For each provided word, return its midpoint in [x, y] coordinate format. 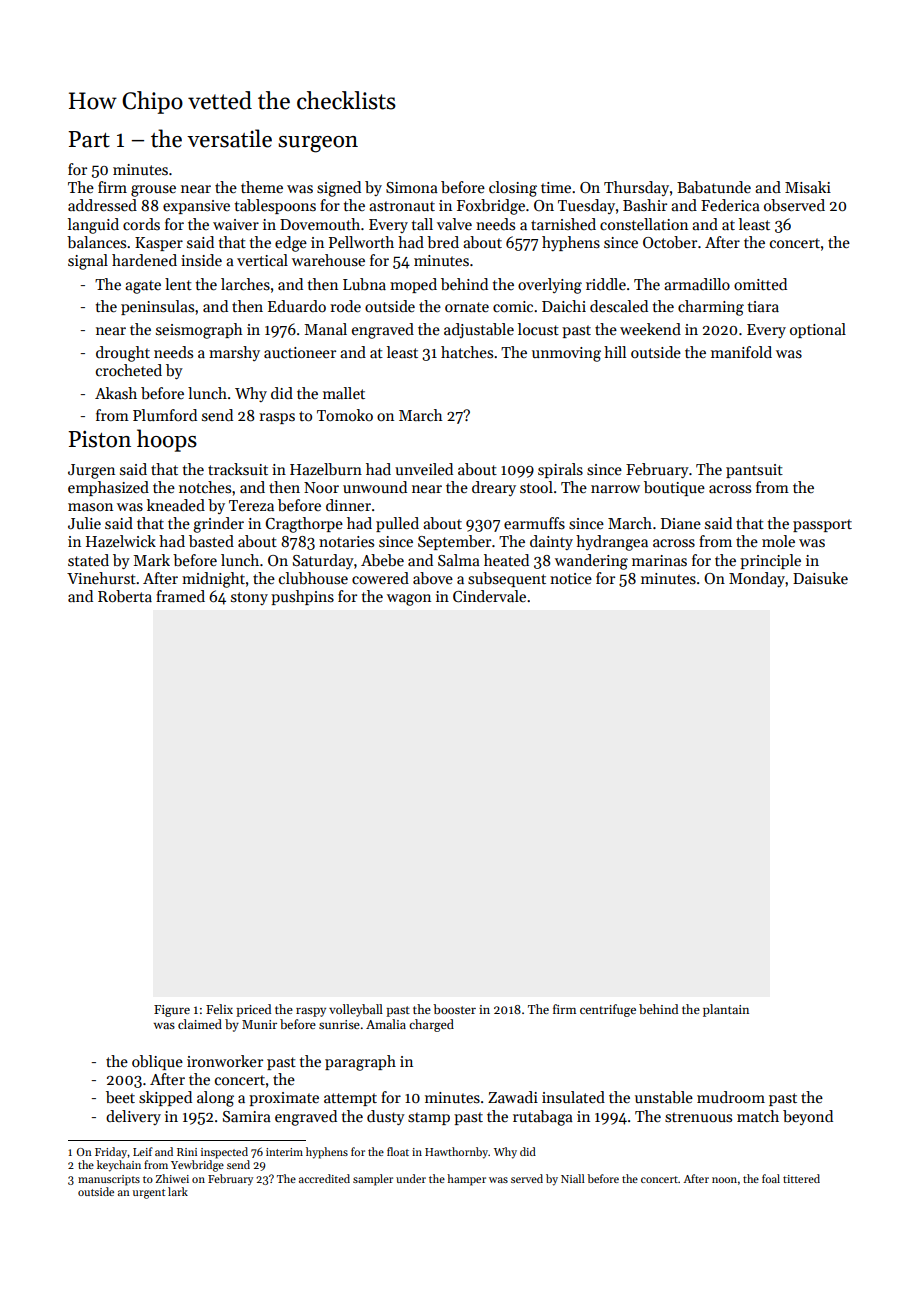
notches [205, 487]
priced [253, 1010]
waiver [236, 224]
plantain [726, 1010]
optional [818, 330]
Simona [412, 187]
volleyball [356, 1010]
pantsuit [754, 471]
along [215, 1099]
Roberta [125, 596]
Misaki [808, 187]
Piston [99, 439]
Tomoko [345, 415]
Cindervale [489, 596]
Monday [757, 579]
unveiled [424, 469]
